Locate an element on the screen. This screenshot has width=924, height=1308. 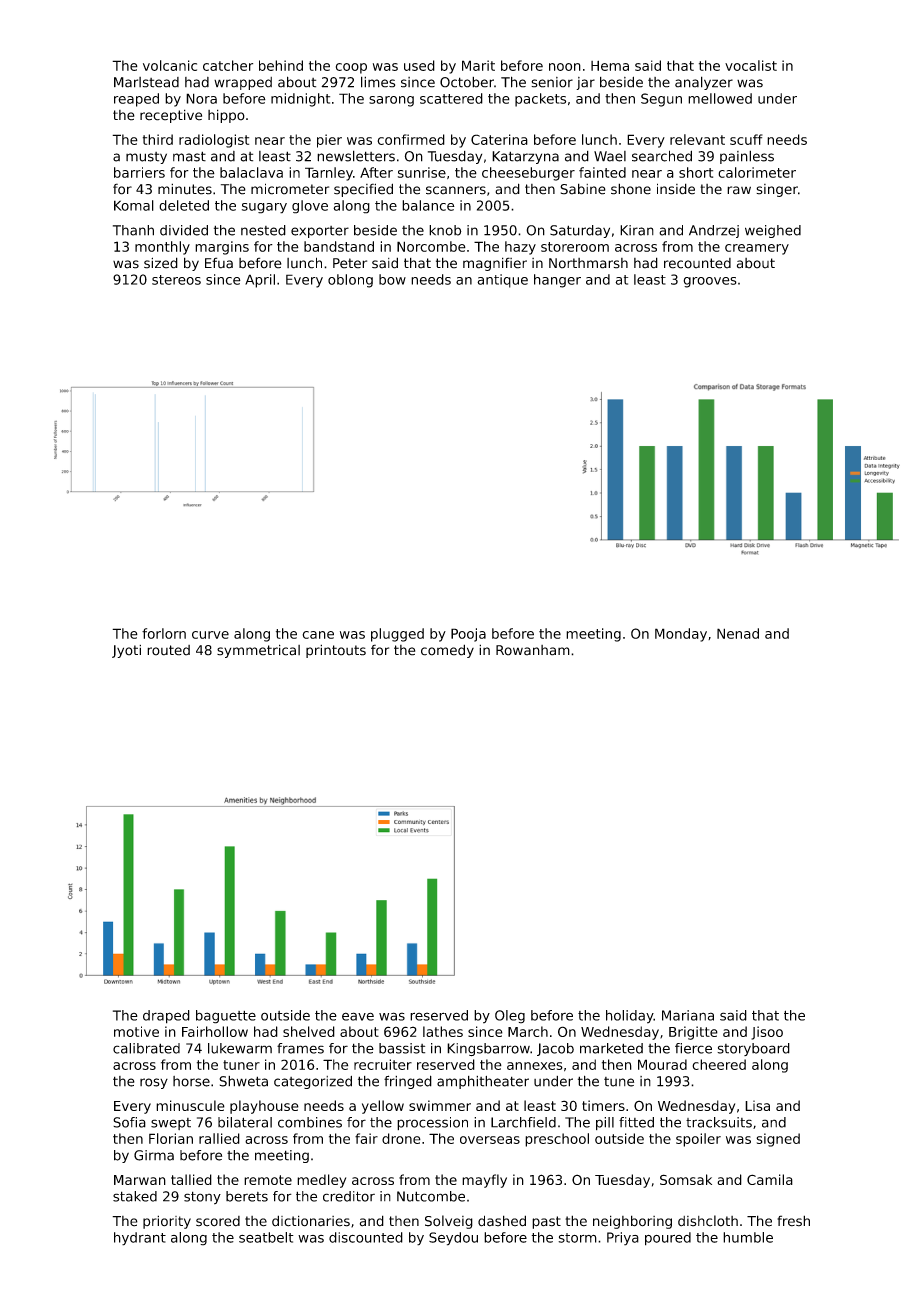
curve is located at coordinates (210, 635).
